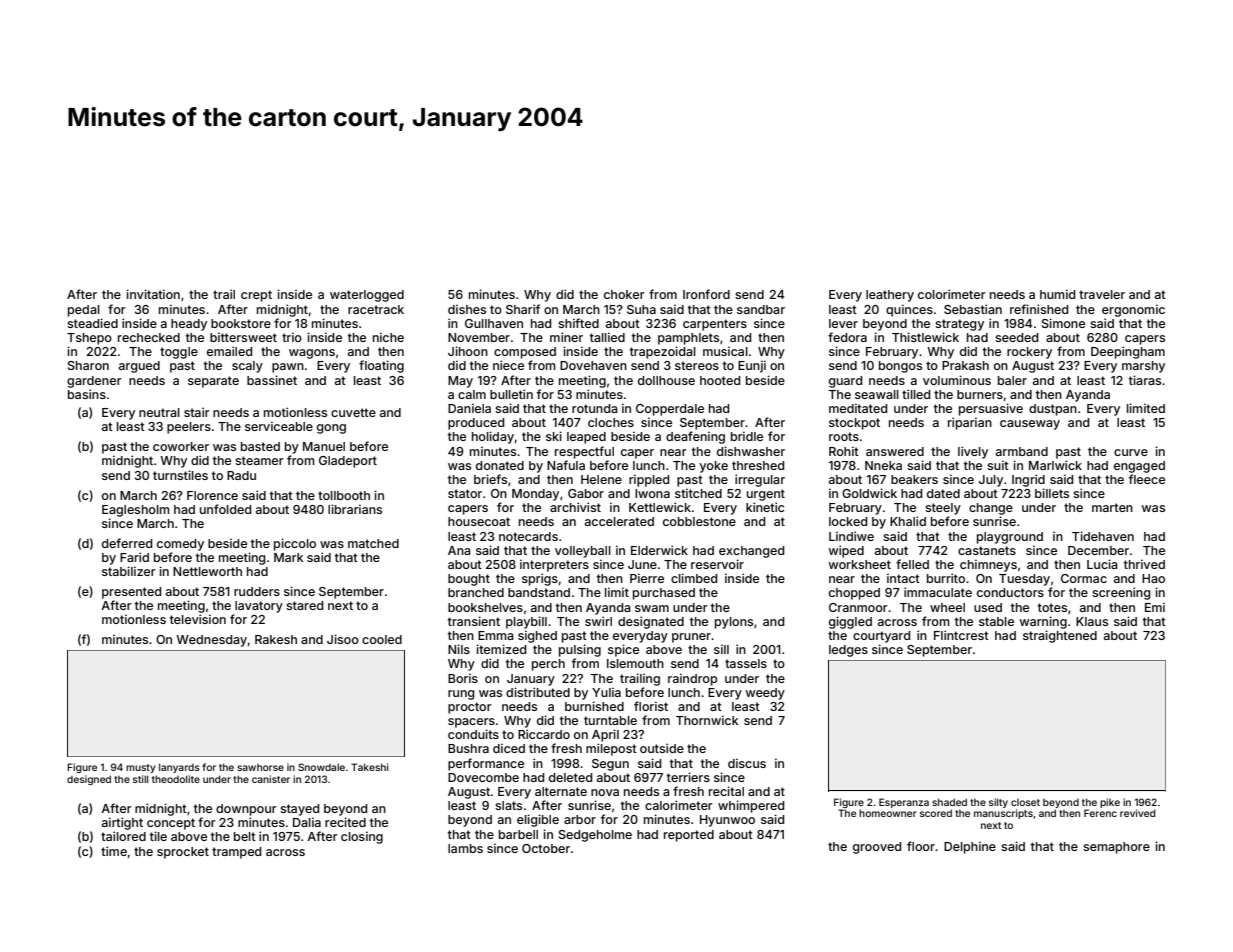  What do you see at coordinates (747, 763) in the document?
I see `discus` at bounding box center [747, 763].
